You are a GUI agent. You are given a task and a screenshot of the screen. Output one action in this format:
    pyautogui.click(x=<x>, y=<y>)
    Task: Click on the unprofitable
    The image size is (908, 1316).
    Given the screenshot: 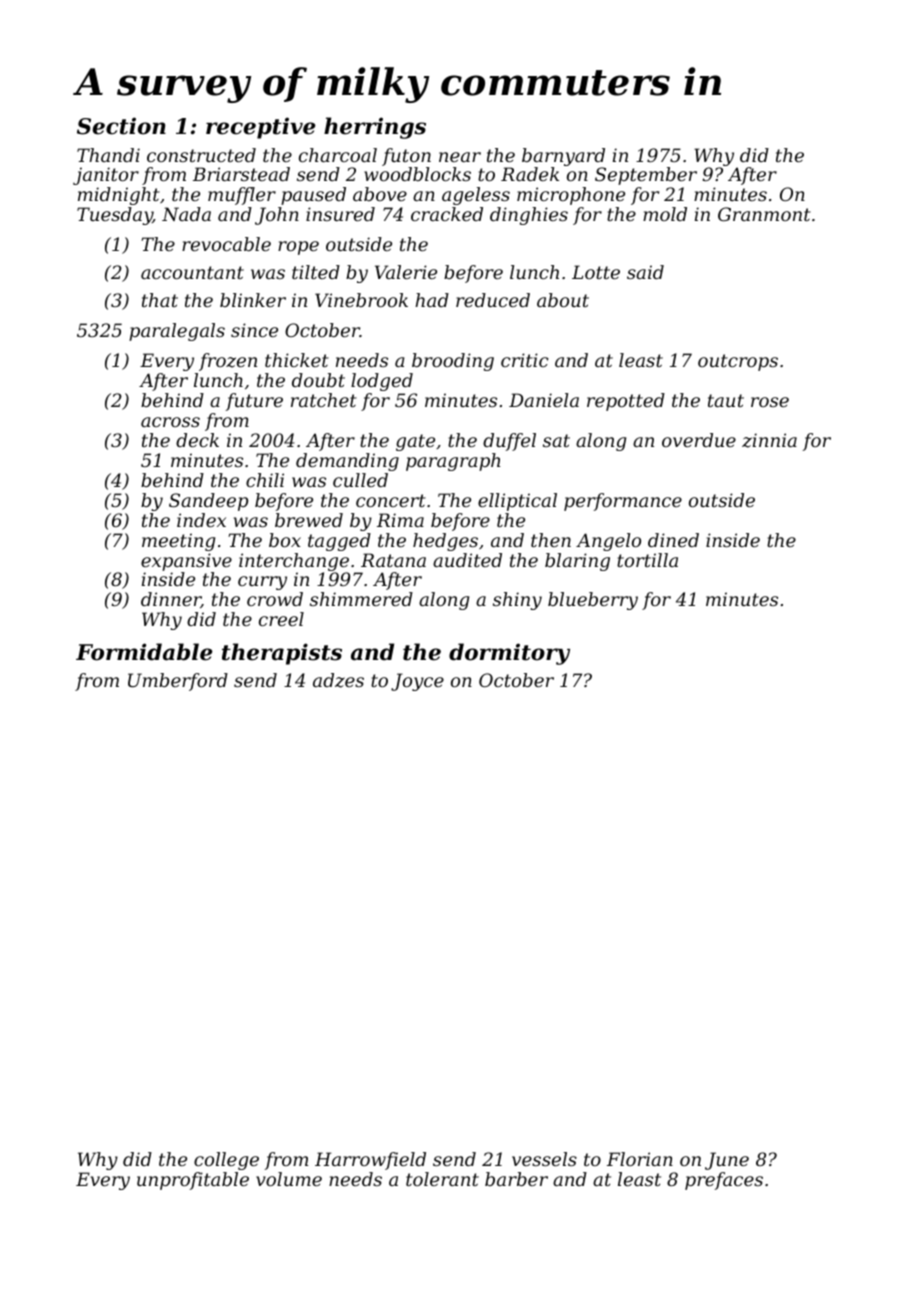 What is the action you would take?
    pyautogui.click(x=193, y=1181)
